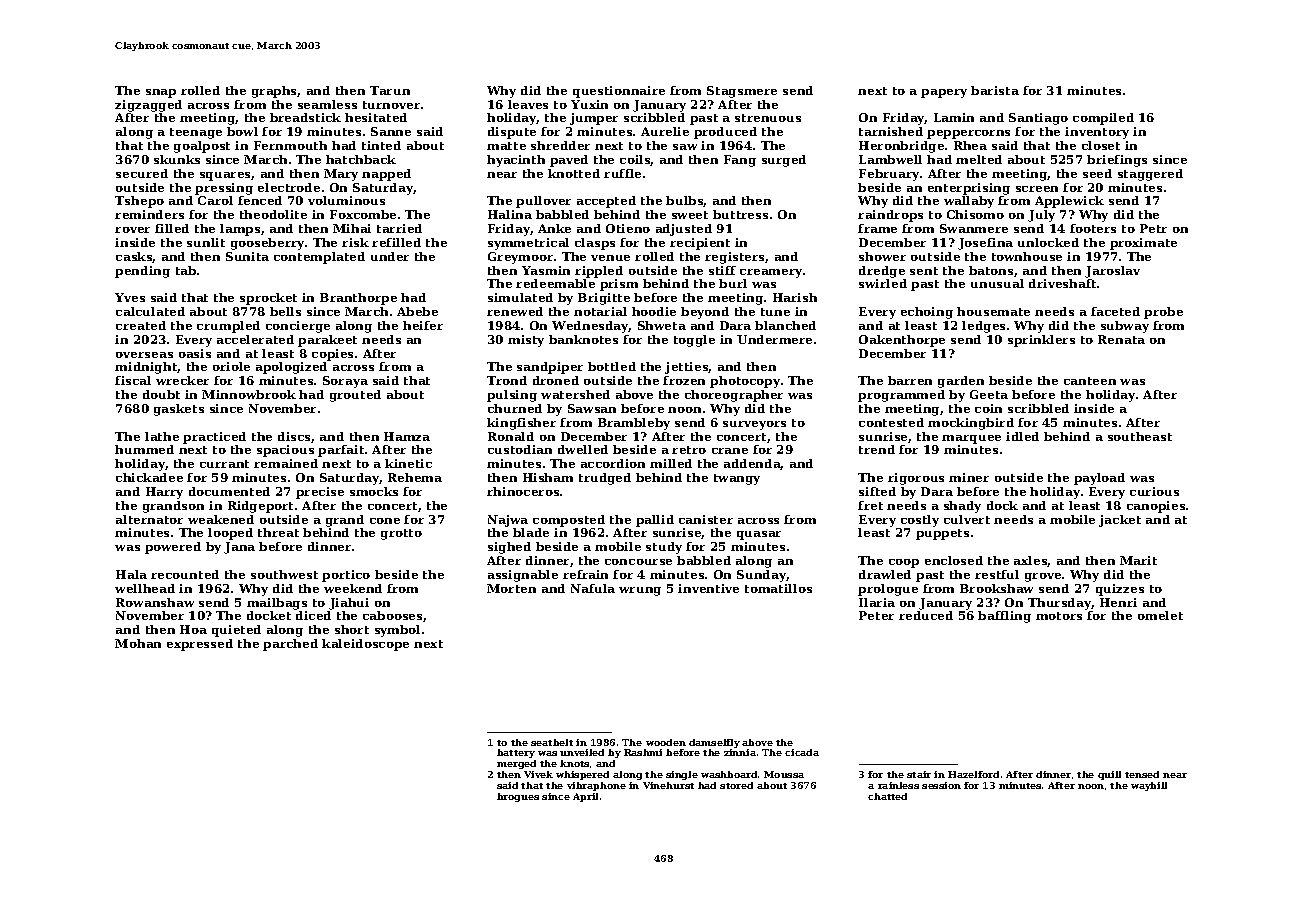 This screenshot has width=1308, height=924. I want to click on chatted, so click(887, 796).
